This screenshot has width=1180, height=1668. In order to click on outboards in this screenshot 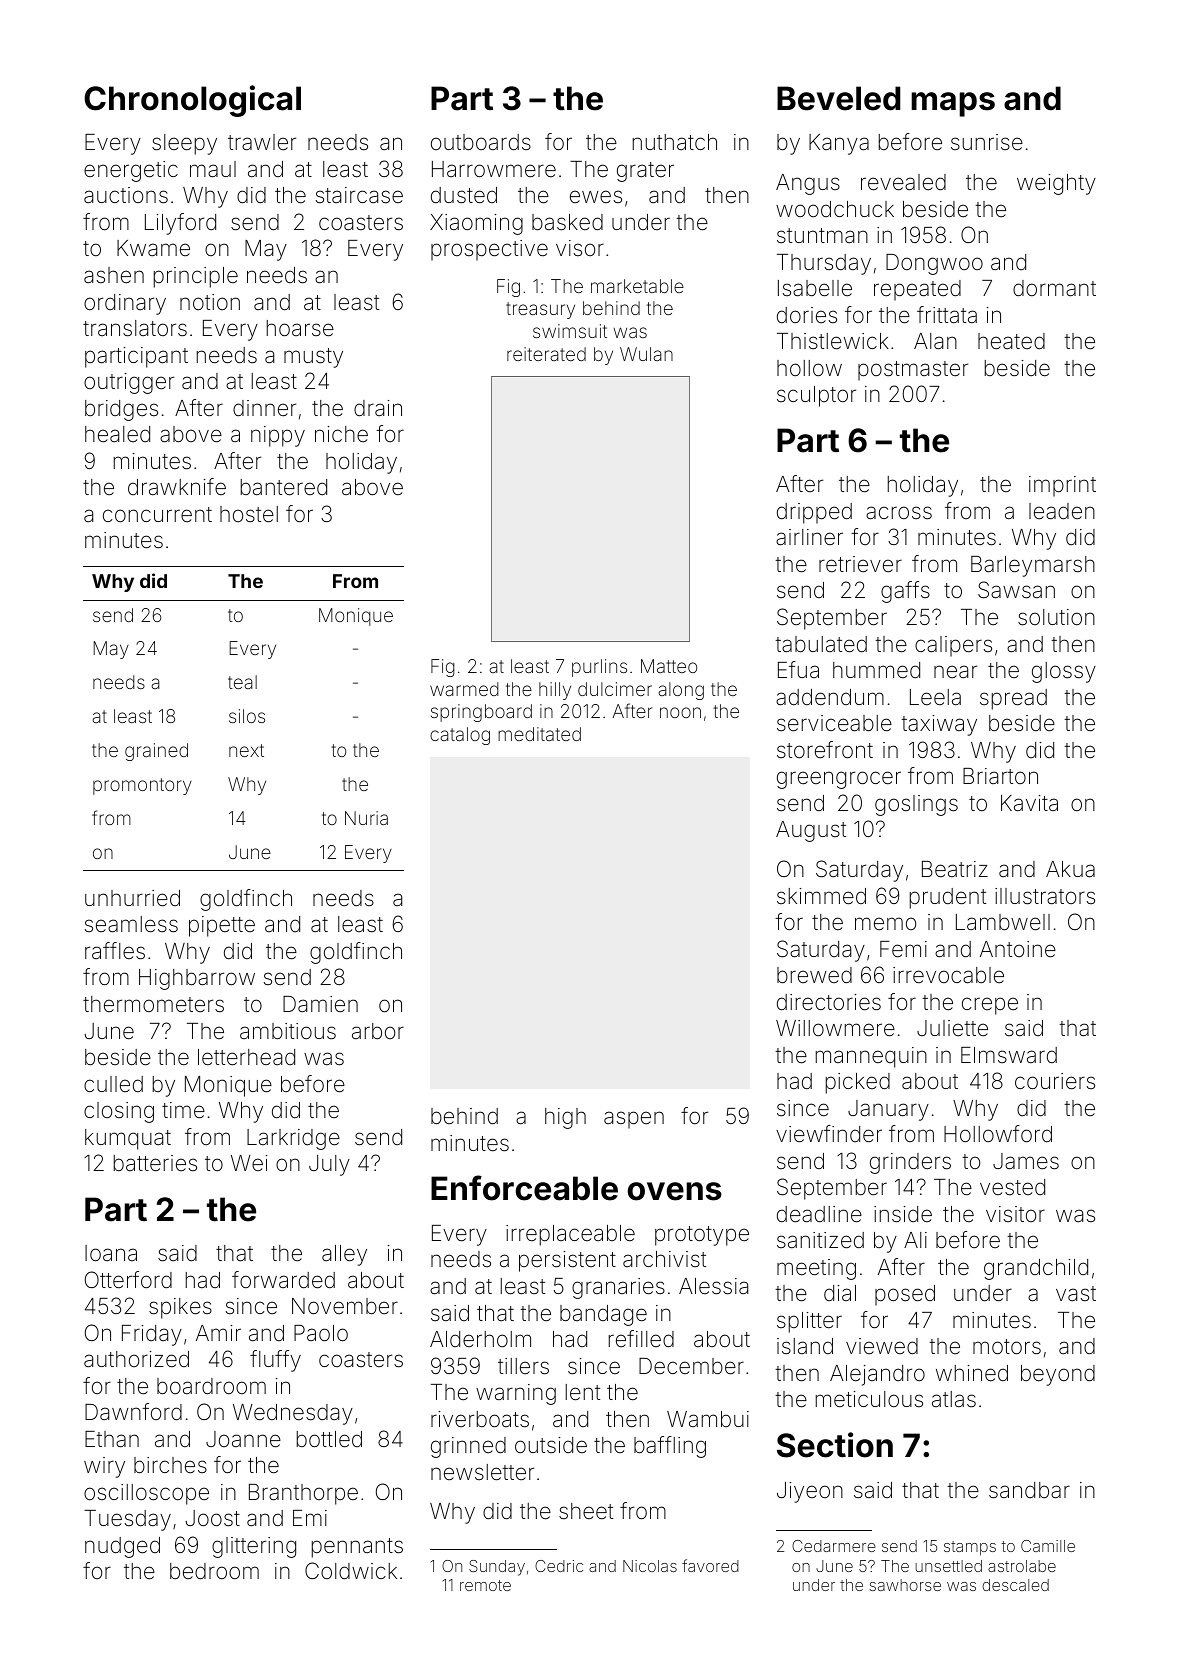, I will do `click(481, 142)`.
